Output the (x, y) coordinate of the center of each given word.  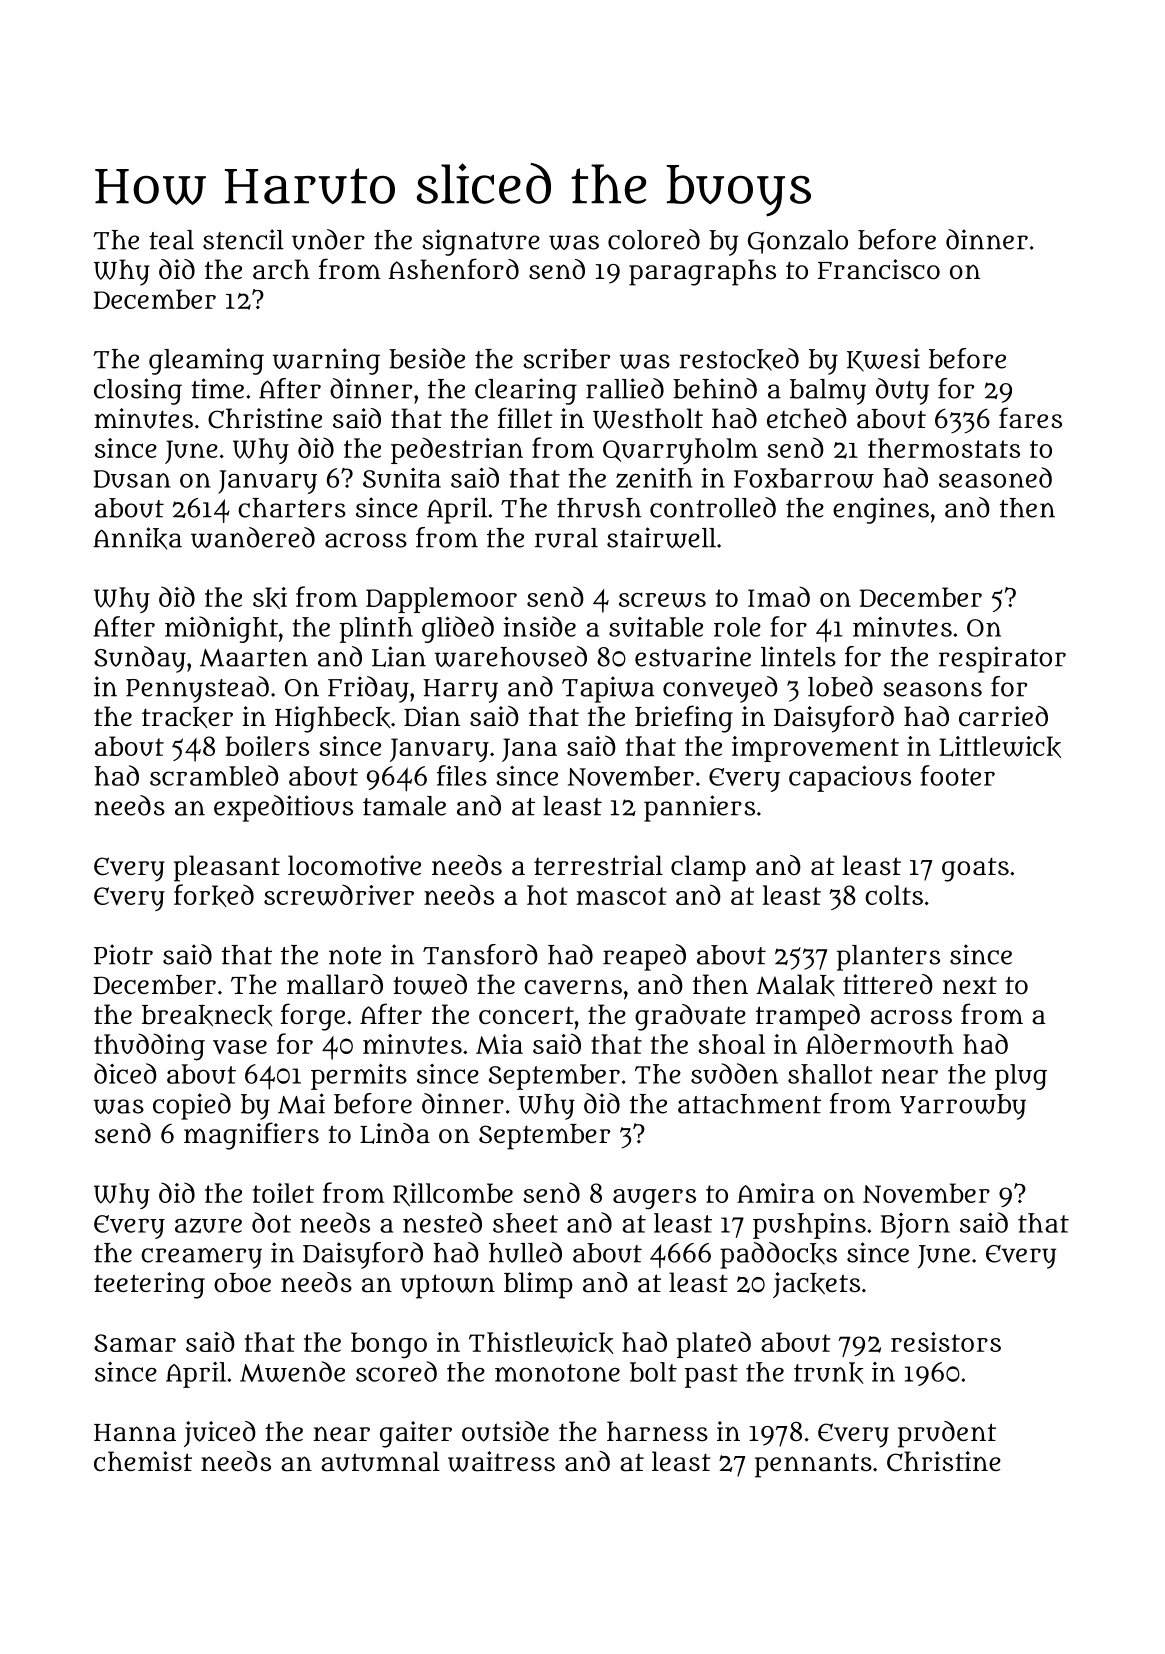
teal (171, 240)
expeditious (283, 808)
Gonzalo (798, 242)
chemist (143, 1461)
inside (539, 626)
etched (807, 418)
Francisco (879, 269)
